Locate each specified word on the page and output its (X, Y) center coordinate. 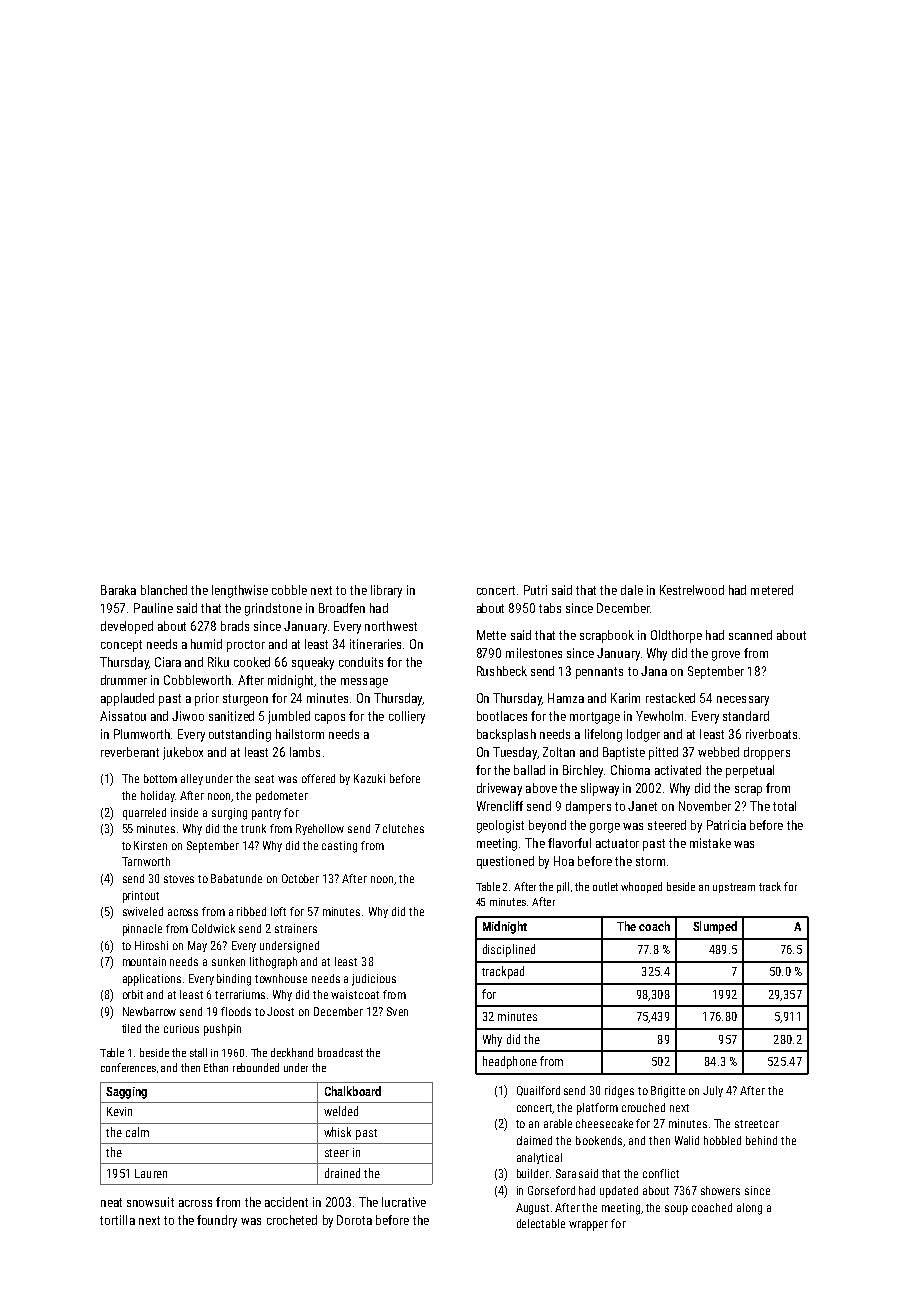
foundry (217, 1221)
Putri (535, 590)
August (532, 1209)
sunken (228, 961)
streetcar (757, 1124)
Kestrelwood (692, 590)
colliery (407, 717)
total (784, 806)
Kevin (119, 1111)
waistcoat (355, 994)
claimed (534, 1140)
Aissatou (123, 716)
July (713, 1091)
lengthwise (240, 591)
